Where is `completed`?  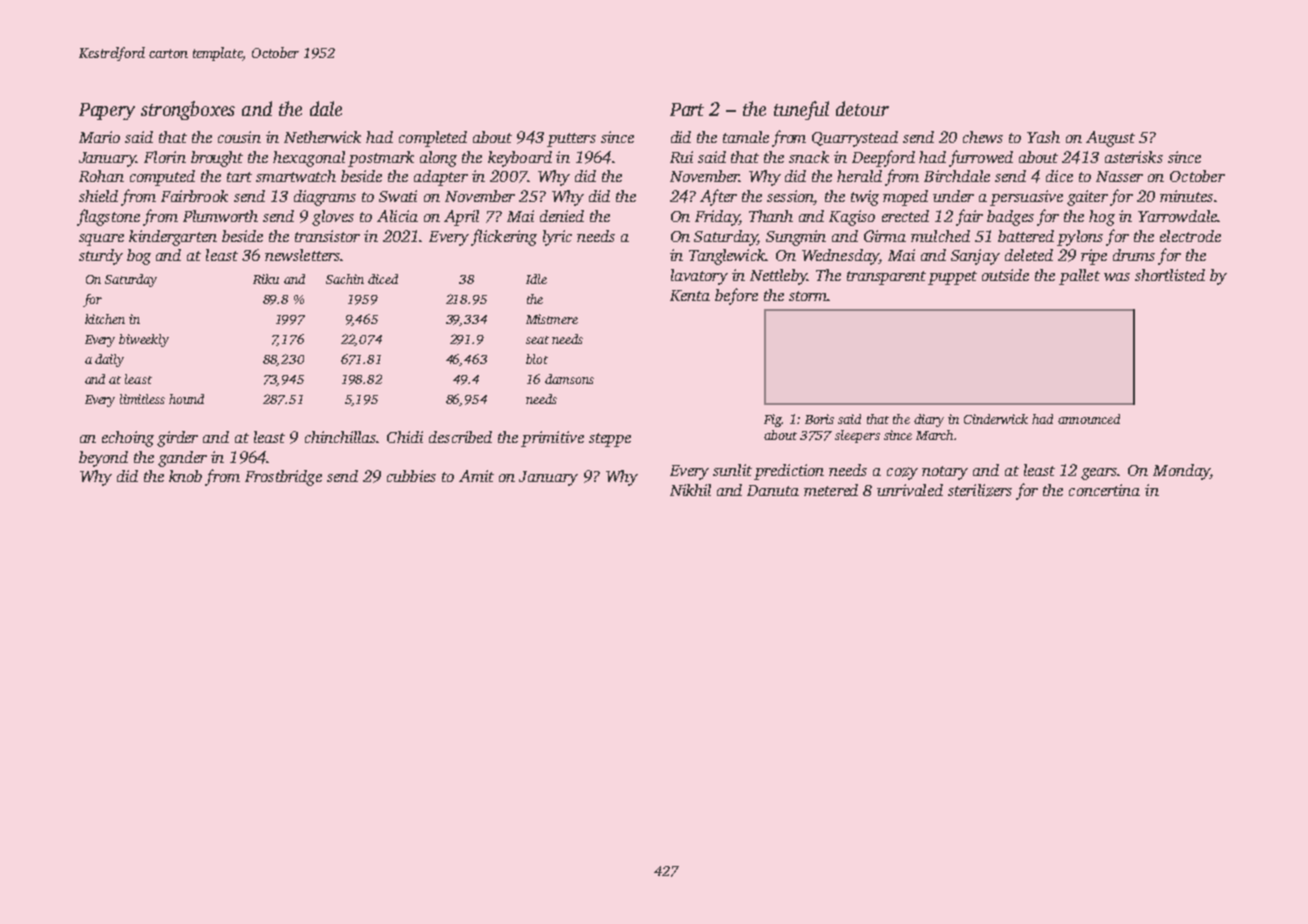 completed is located at coordinates (433, 139).
